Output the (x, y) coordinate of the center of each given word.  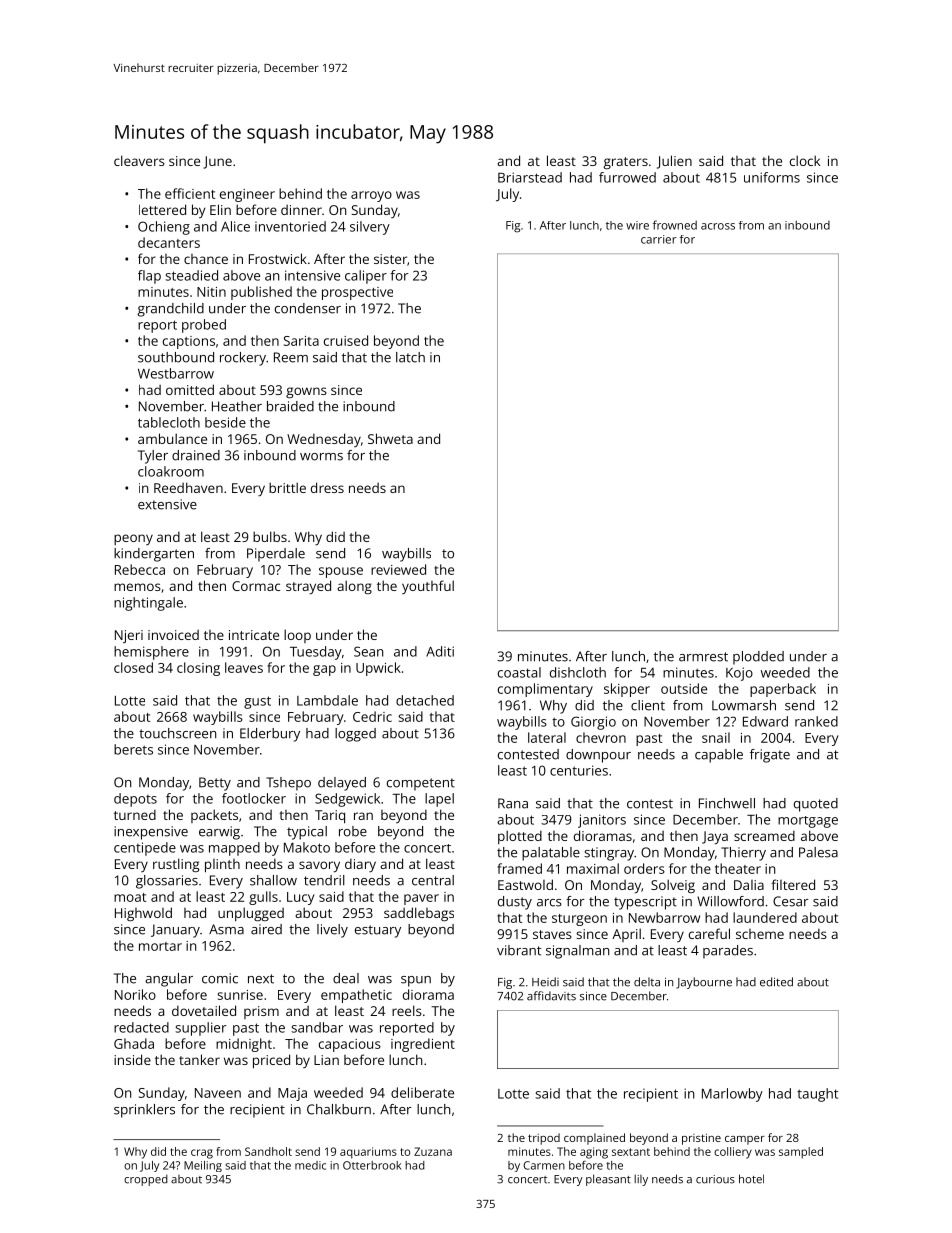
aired (266, 929)
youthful (428, 587)
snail (716, 737)
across (718, 226)
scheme (760, 934)
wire (637, 225)
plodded (758, 658)
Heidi (545, 982)
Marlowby (732, 1095)
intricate (254, 635)
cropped (146, 1180)
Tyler (153, 457)
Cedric (372, 716)
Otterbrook (372, 1165)
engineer (247, 195)
